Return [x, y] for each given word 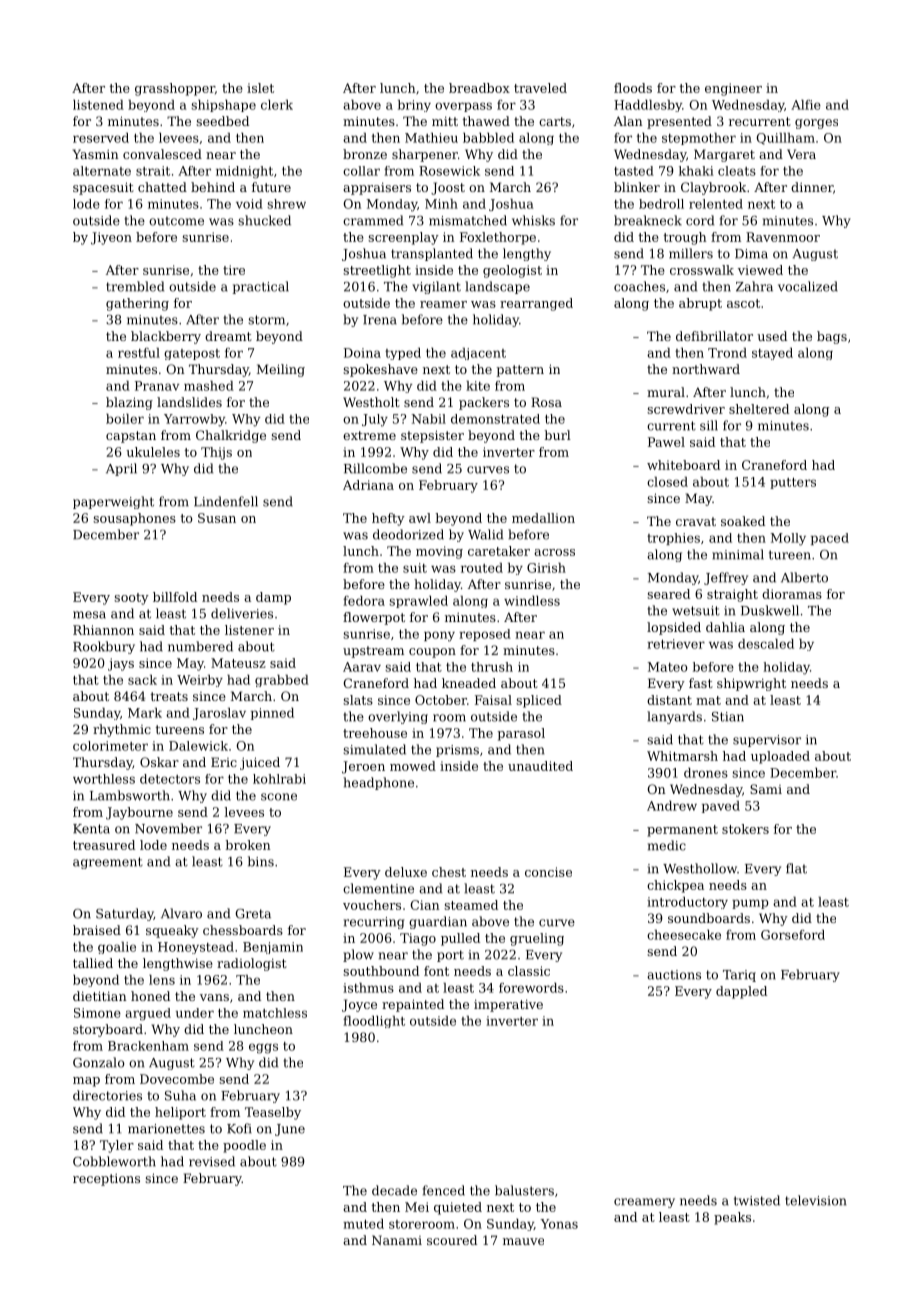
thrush [492, 667]
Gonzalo [98, 1062]
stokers [745, 829]
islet [260, 88]
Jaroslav [219, 714]
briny [414, 106]
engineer [733, 89]
